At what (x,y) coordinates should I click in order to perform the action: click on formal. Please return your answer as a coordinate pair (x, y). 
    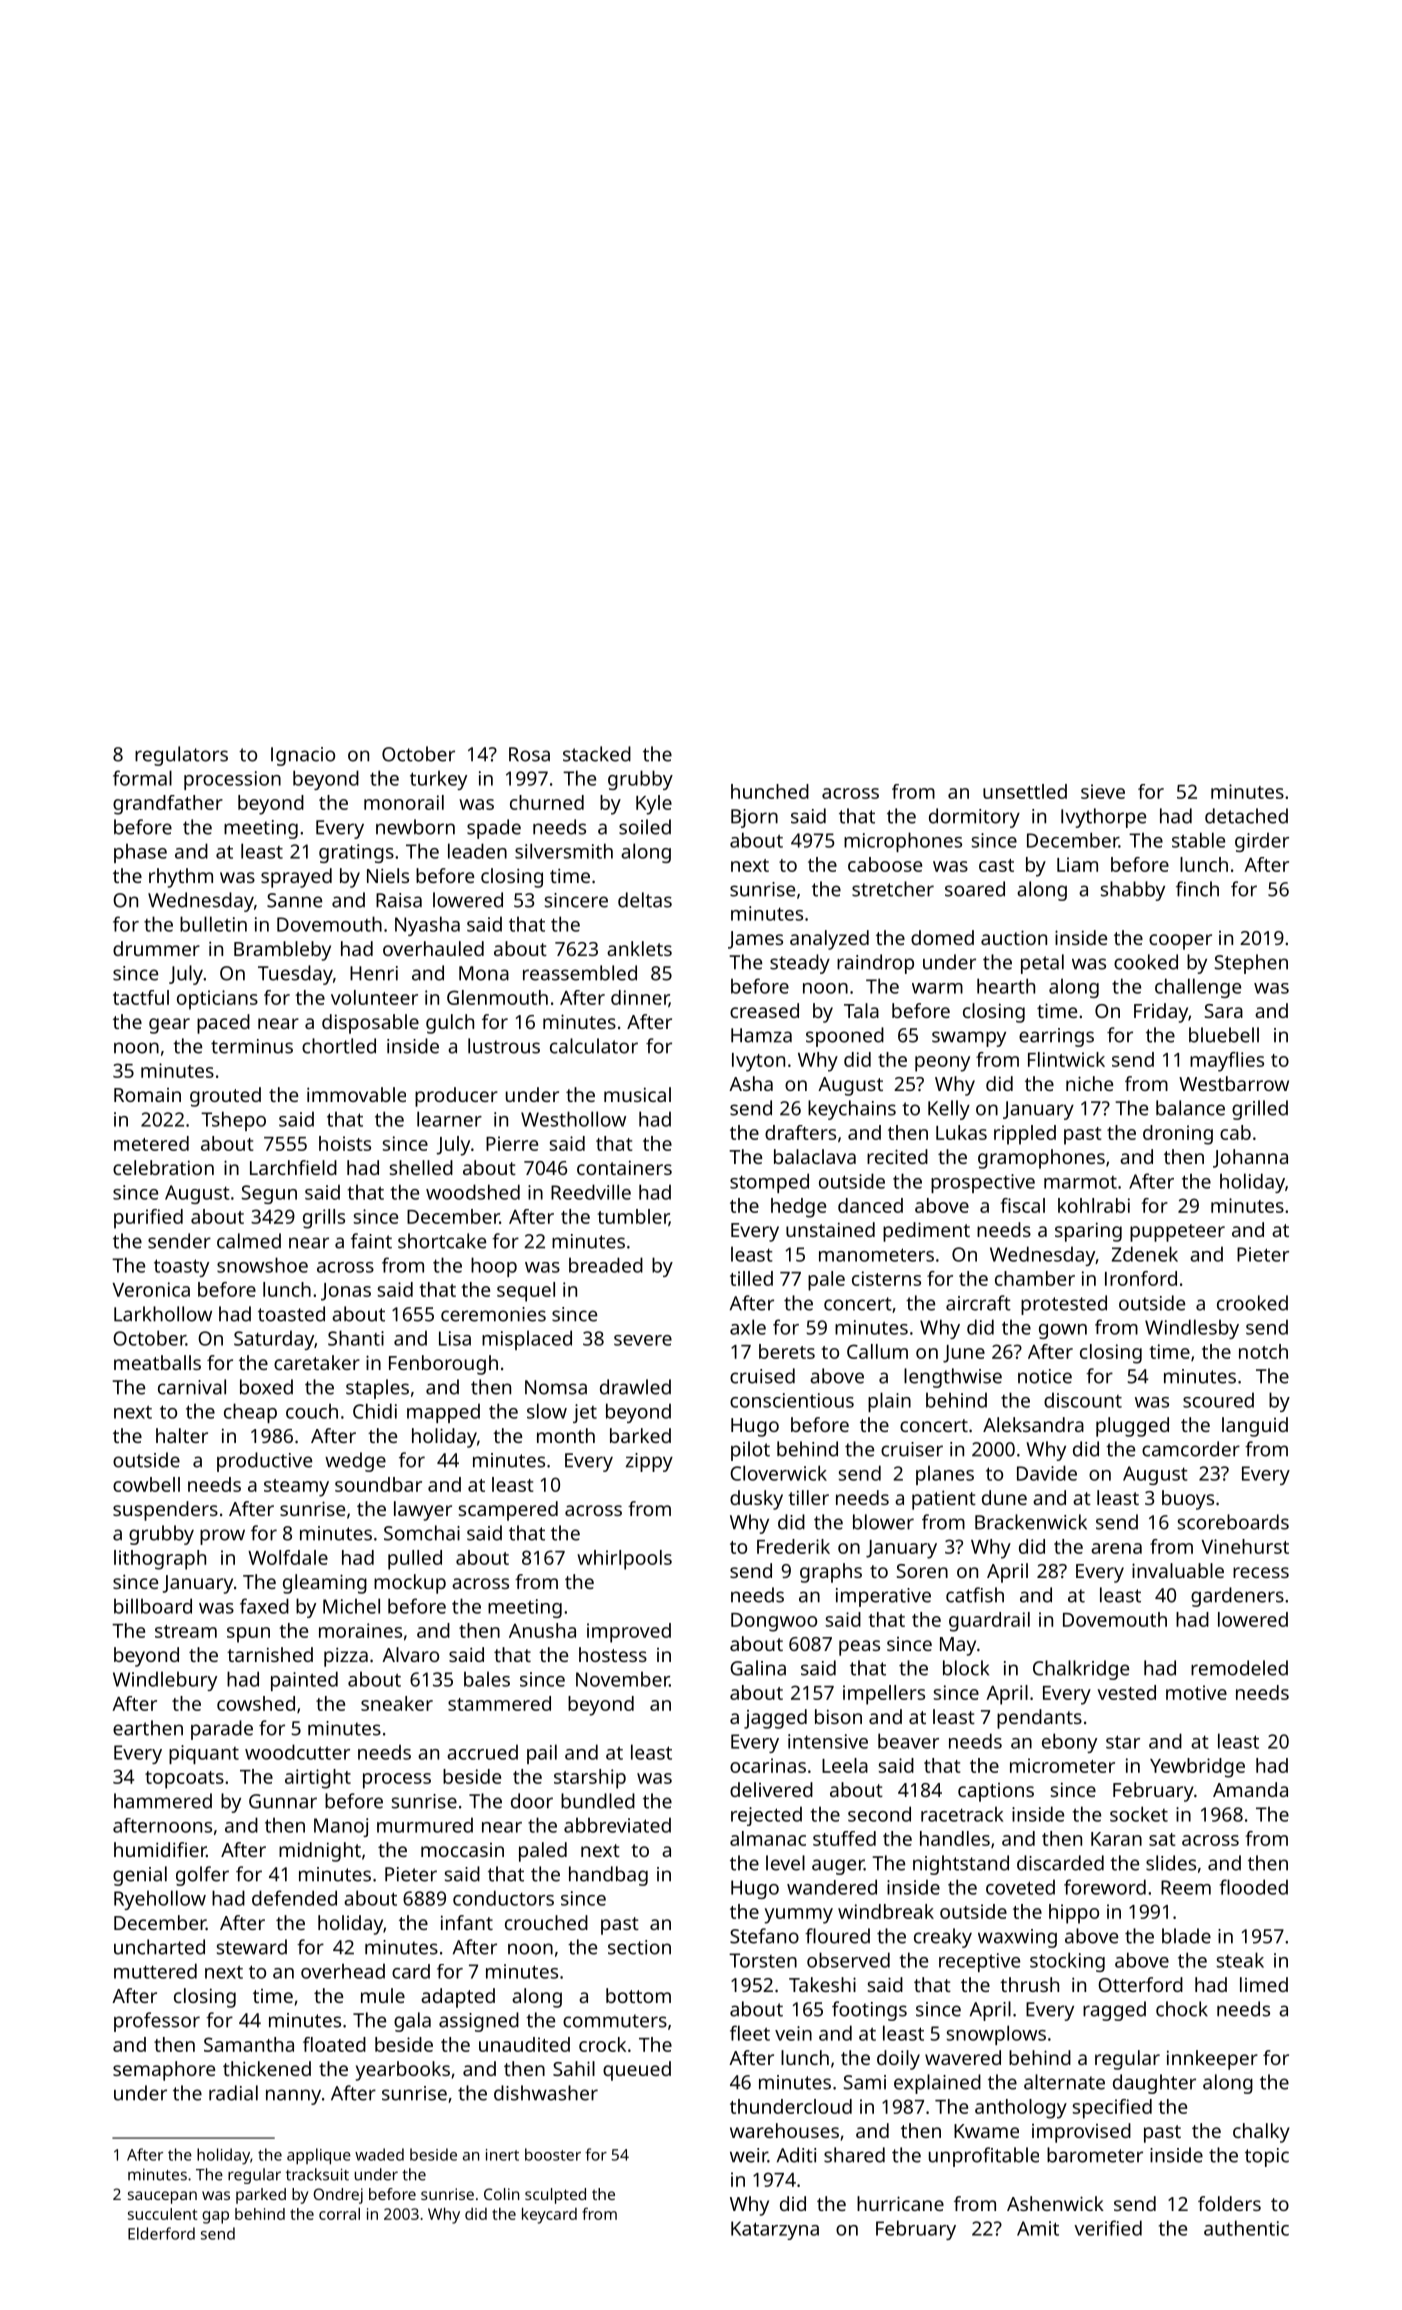
    Looking at the image, I should click on (142, 778).
